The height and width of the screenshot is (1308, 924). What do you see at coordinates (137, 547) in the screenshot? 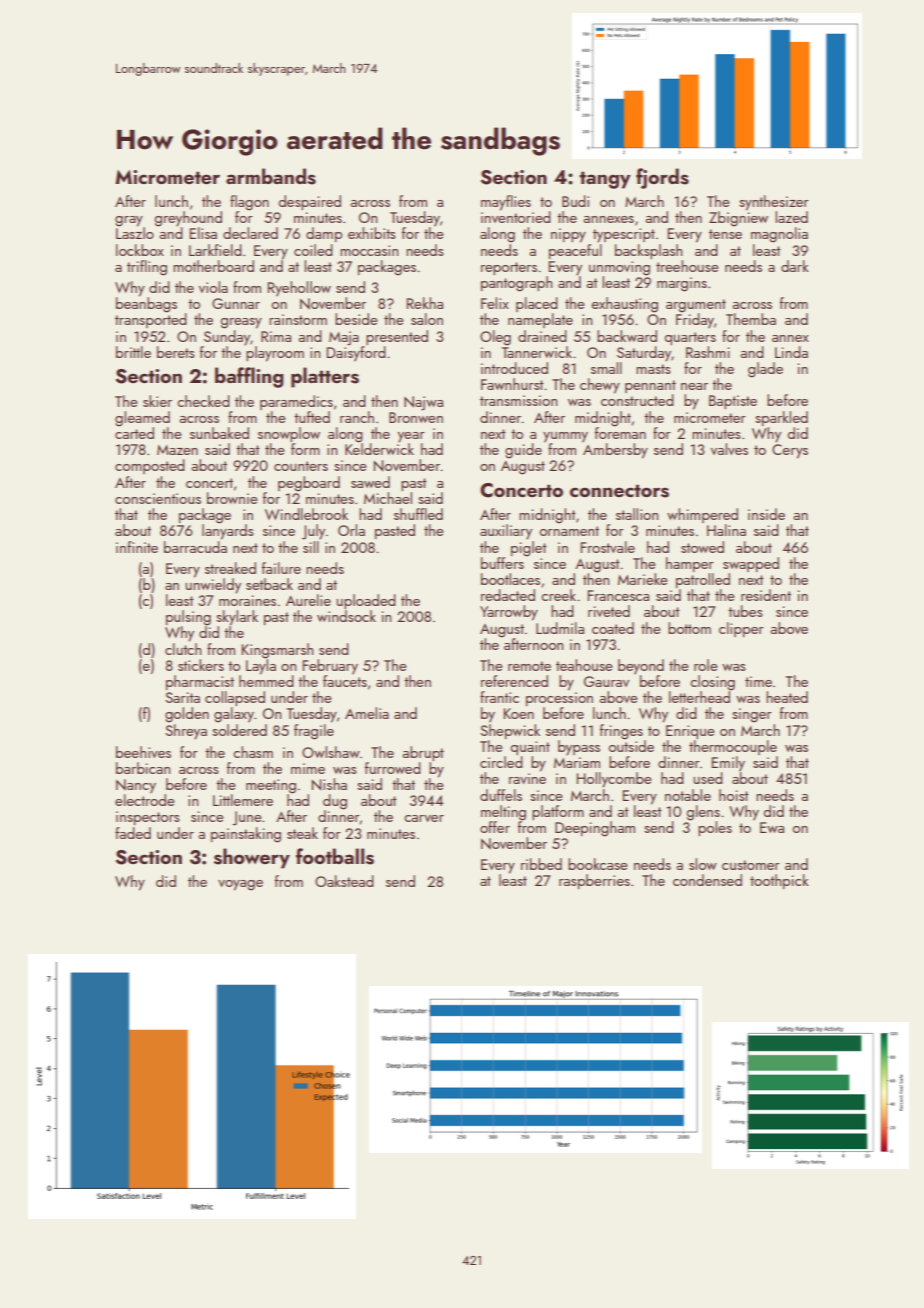
I see `infinite` at bounding box center [137, 547].
